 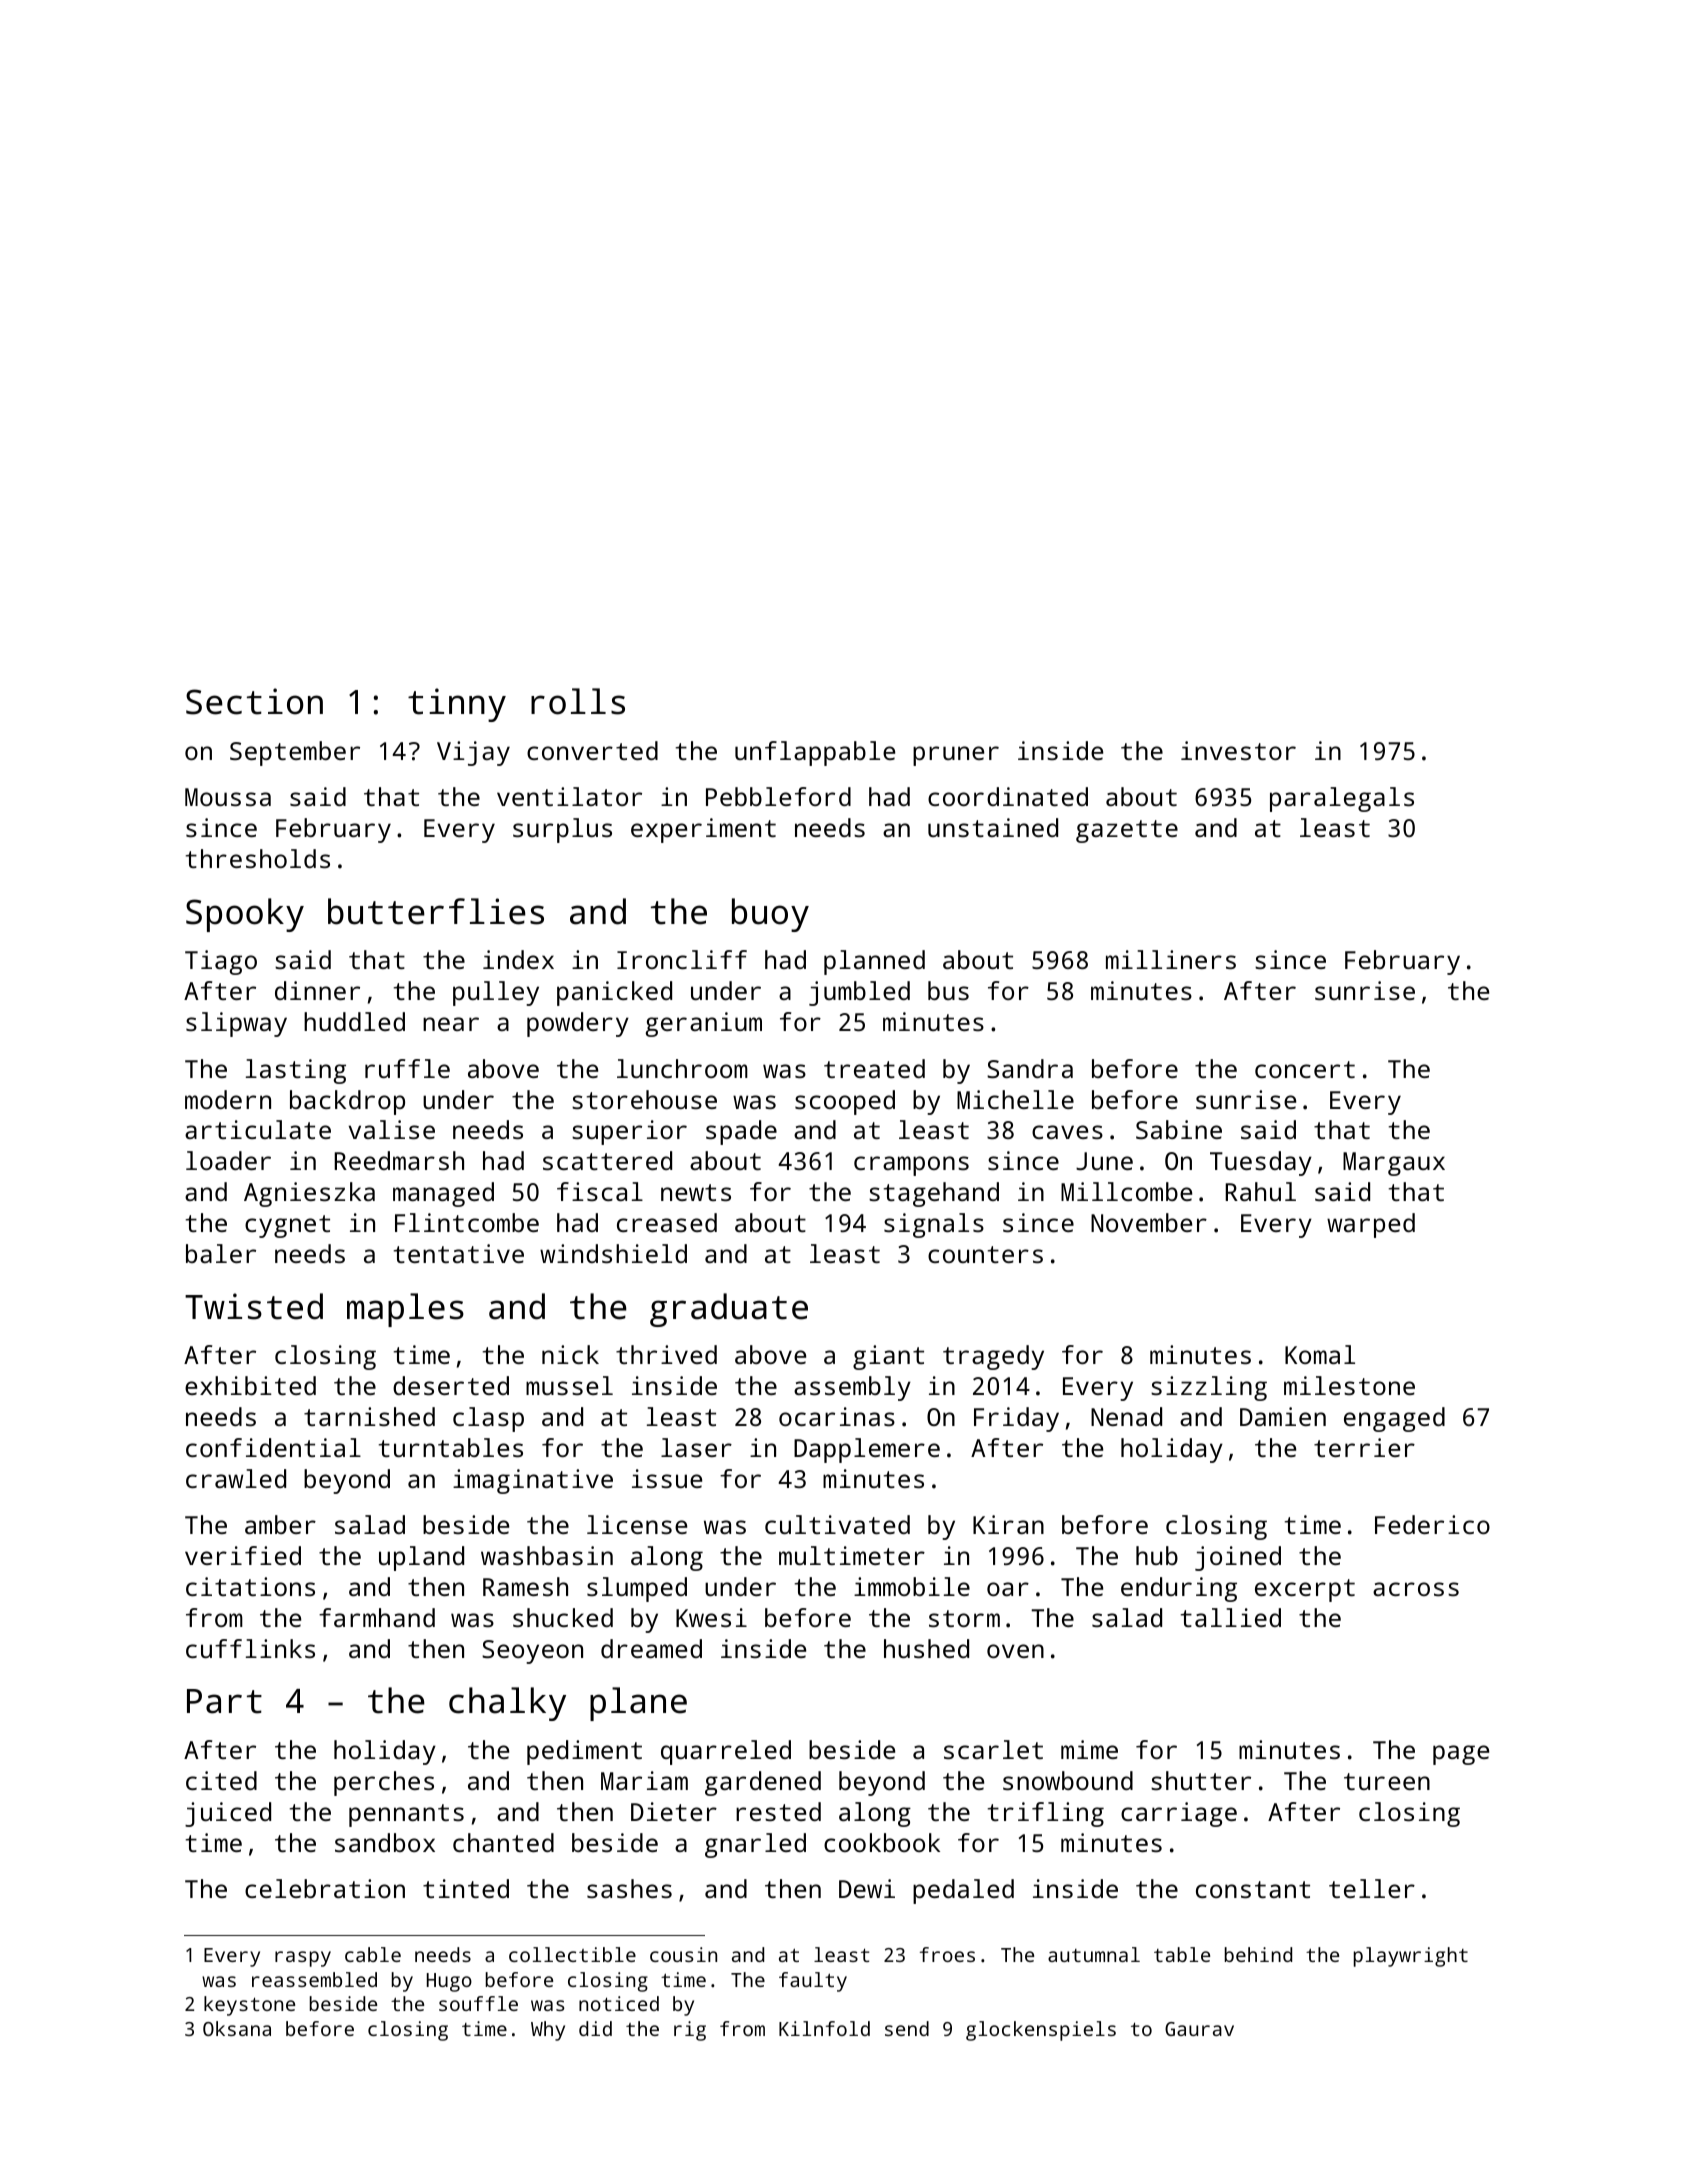 What do you see at coordinates (1201, 1780) in the document?
I see `shutter` at bounding box center [1201, 1780].
